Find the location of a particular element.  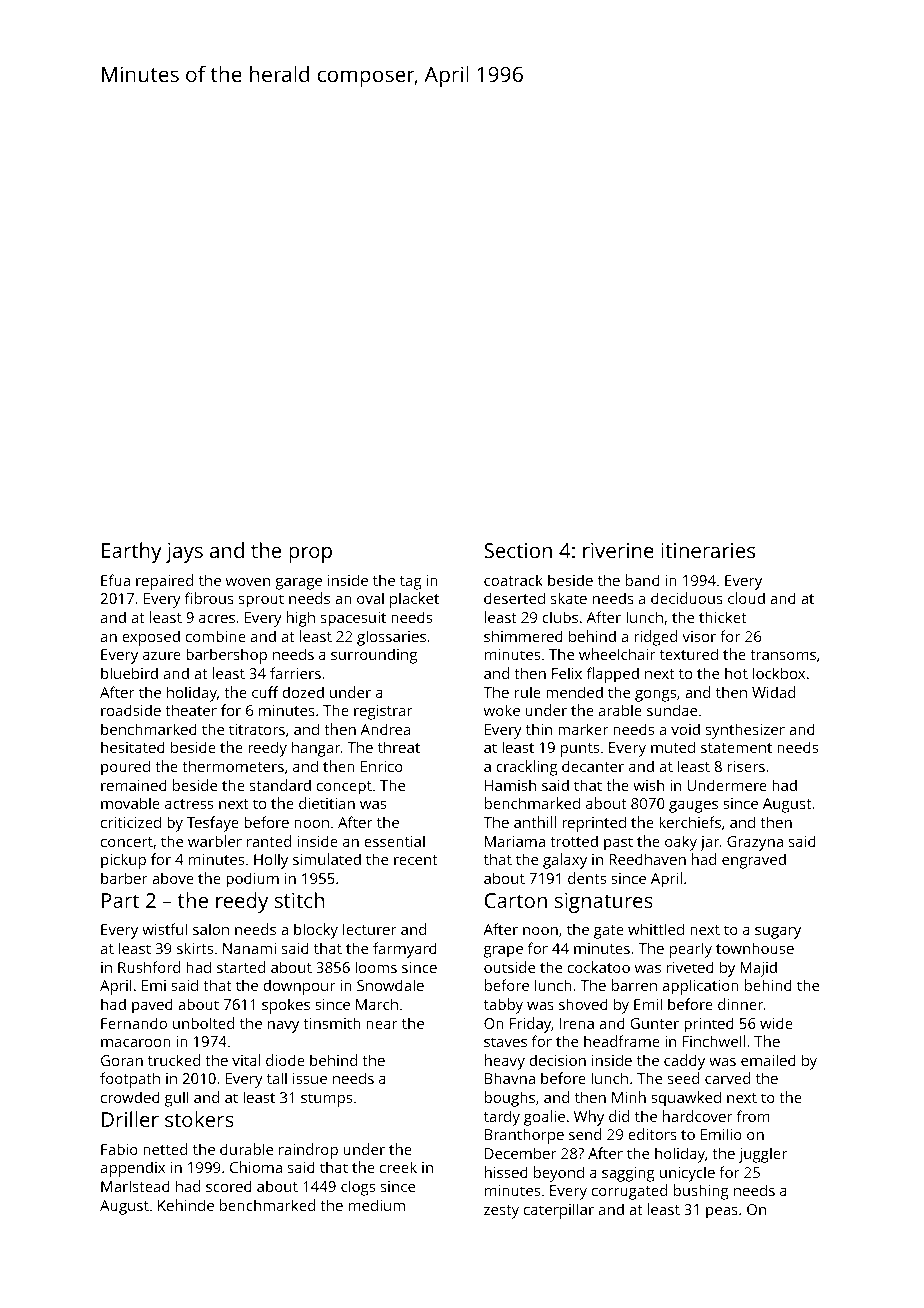

itineraries is located at coordinates (708, 550).
